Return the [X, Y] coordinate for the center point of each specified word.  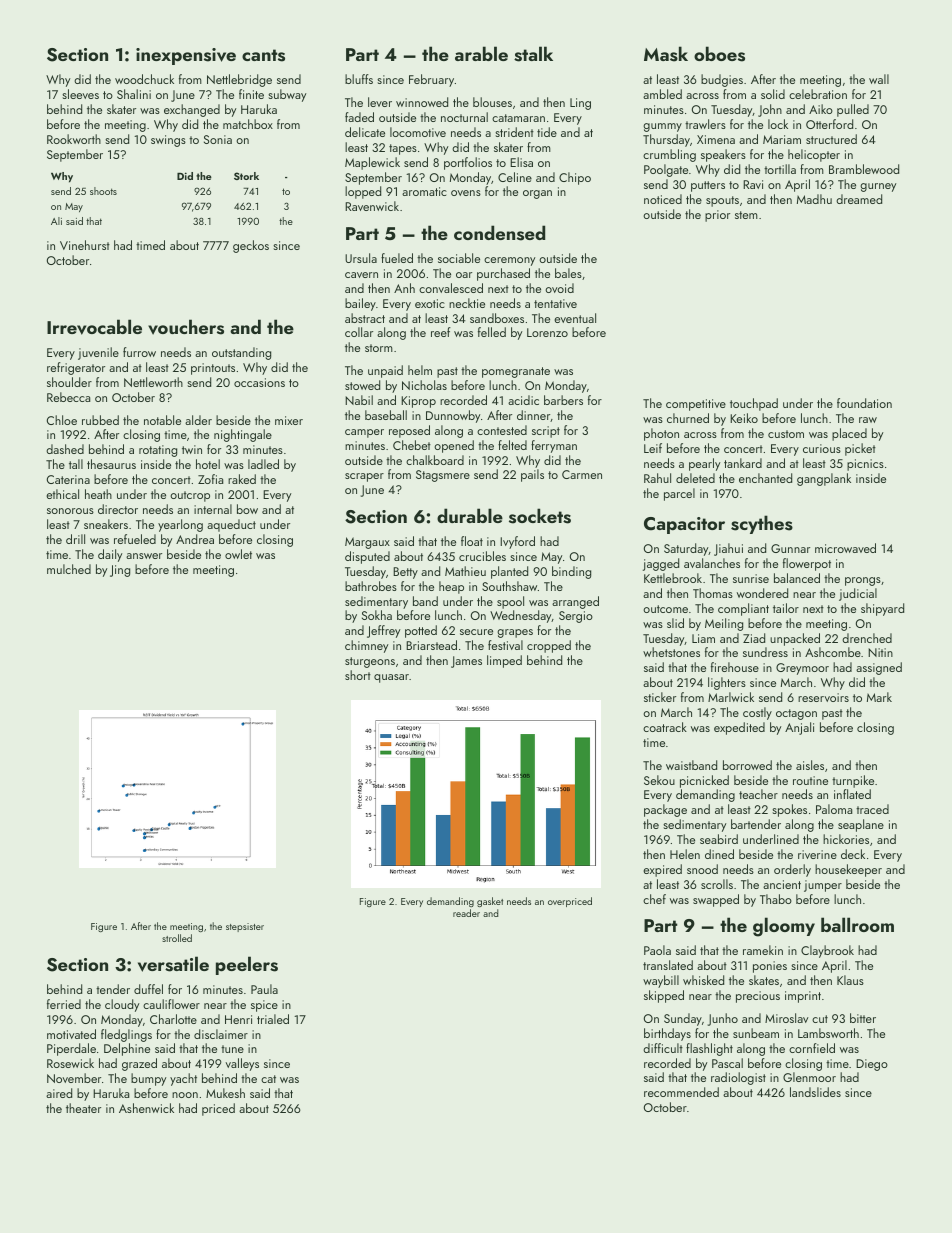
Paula [264, 989]
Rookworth [74, 139]
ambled [662, 94]
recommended [681, 1092]
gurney [878, 187]
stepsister [245, 927]
